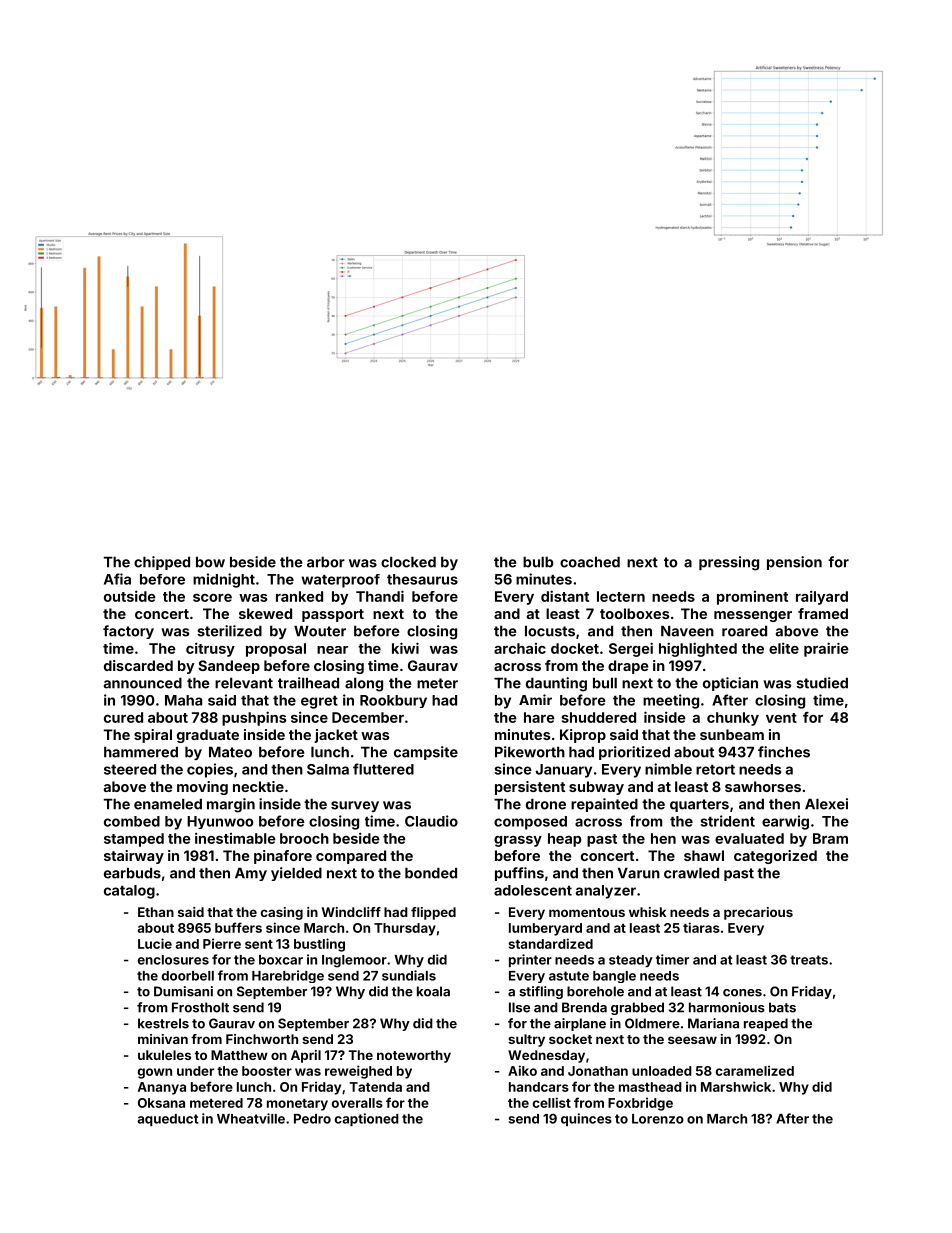  I want to click on kestrels, so click(163, 1023).
